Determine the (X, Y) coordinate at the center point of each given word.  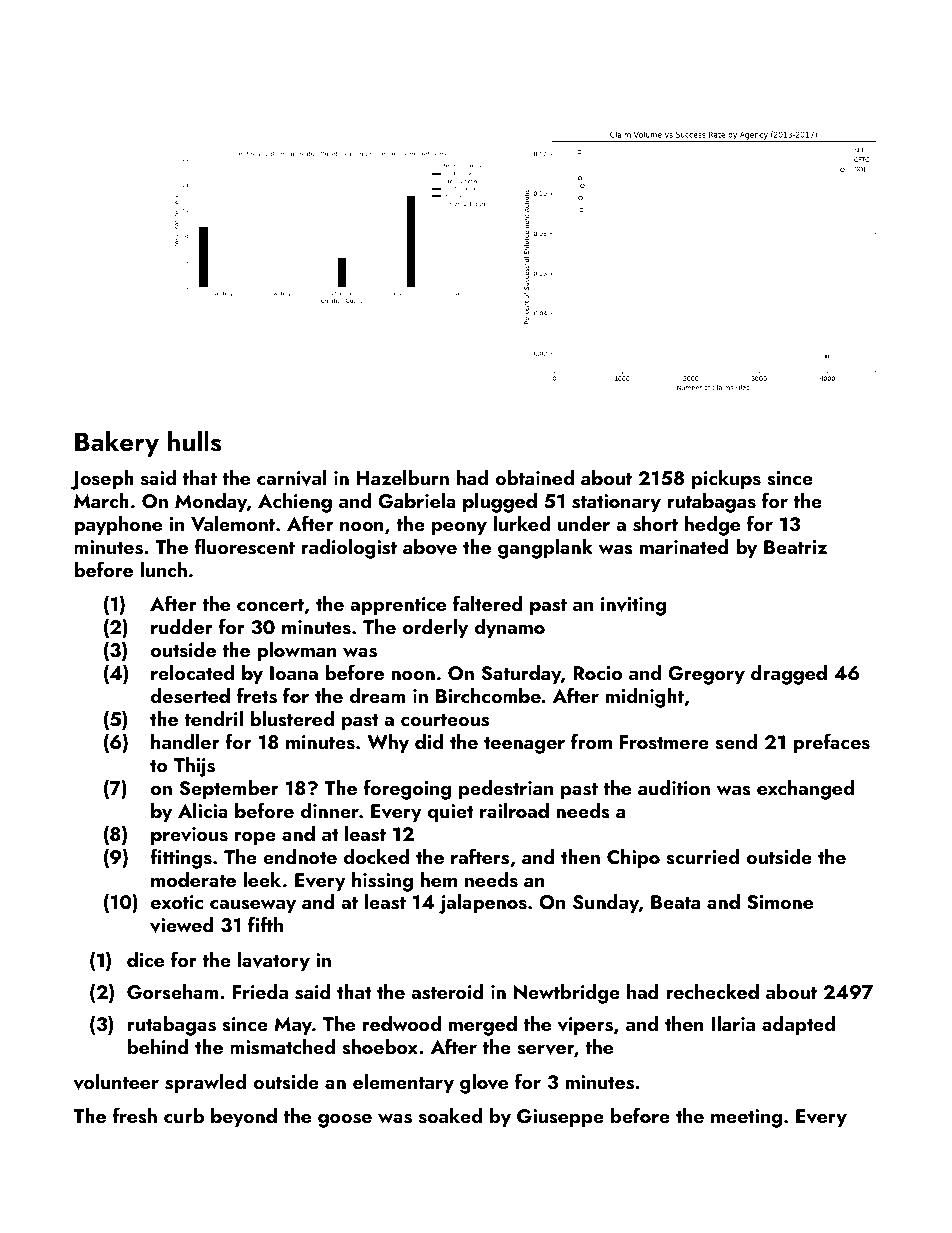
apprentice (398, 606)
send (736, 742)
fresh (135, 1115)
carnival (291, 478)
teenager (524, 745)
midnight (645, 698)
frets (257, 695)
